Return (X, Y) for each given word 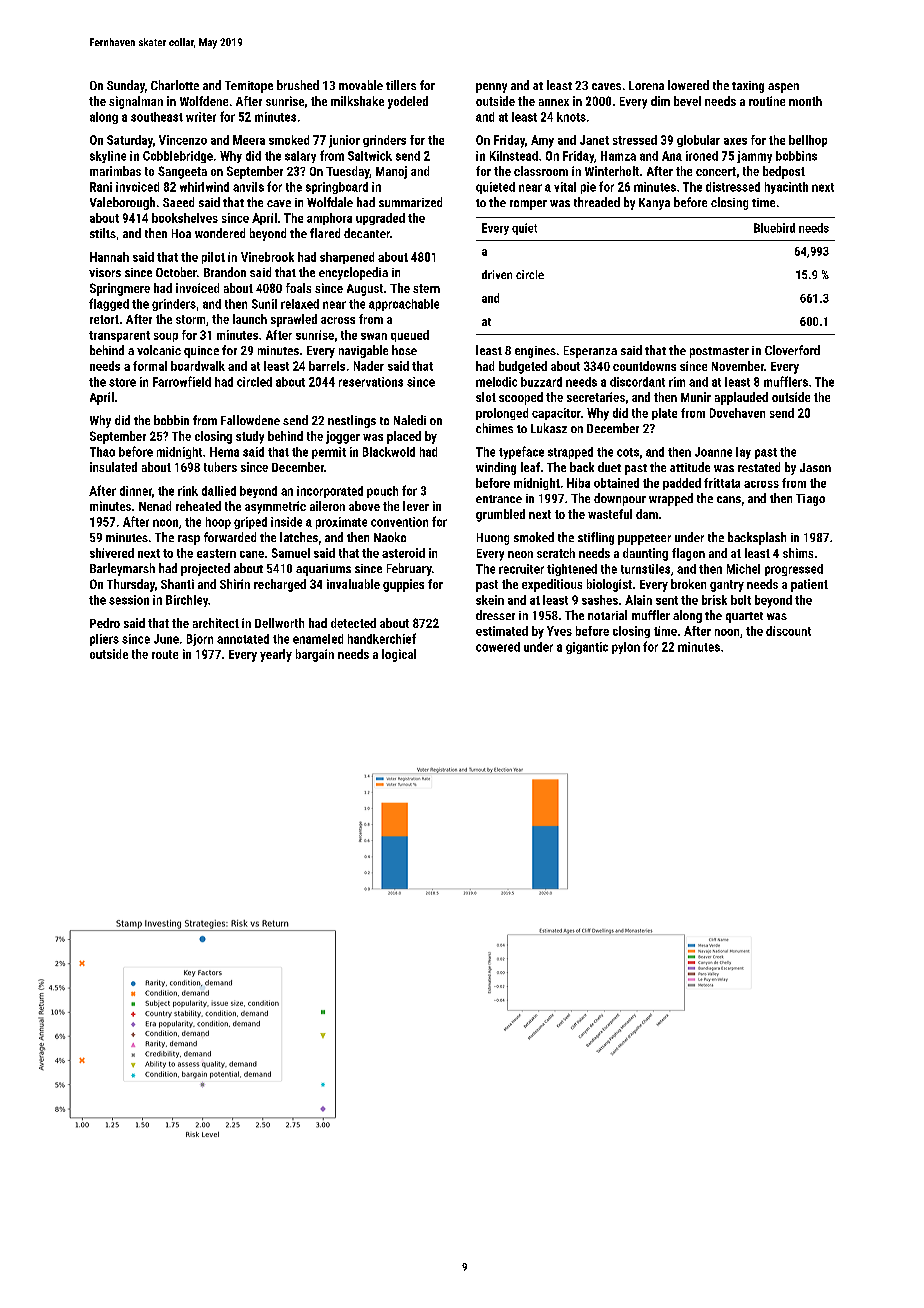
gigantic (587, 648)
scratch (556, 553)
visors (105, 272)
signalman (136, 102)
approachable (404, 305)
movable (361, 85)
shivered (112, 553)
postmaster (719, 352)
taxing (748, 87)
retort (104, 319)
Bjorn (200, 640)
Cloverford (792, 350)
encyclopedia (353, 273)
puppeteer (644, 539)
